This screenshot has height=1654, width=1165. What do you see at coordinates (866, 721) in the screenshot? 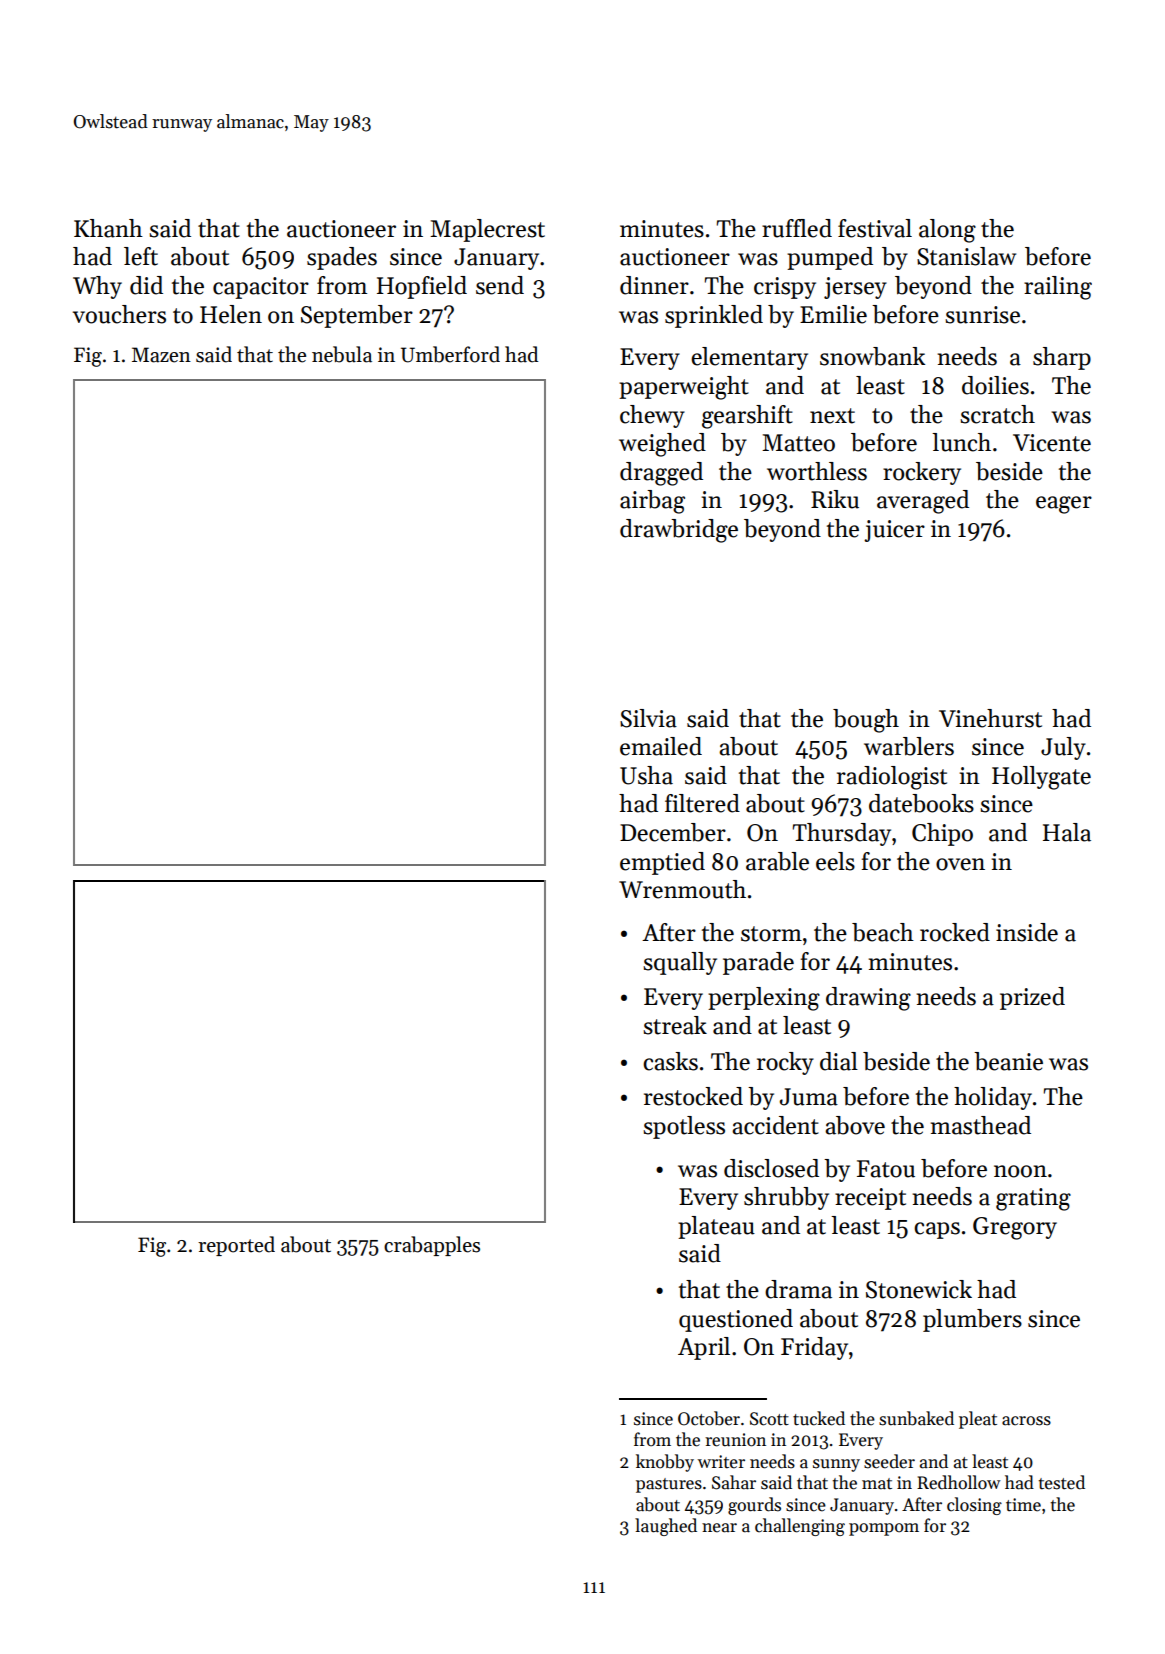
I see `bough` at bounding box center [866, 721].
